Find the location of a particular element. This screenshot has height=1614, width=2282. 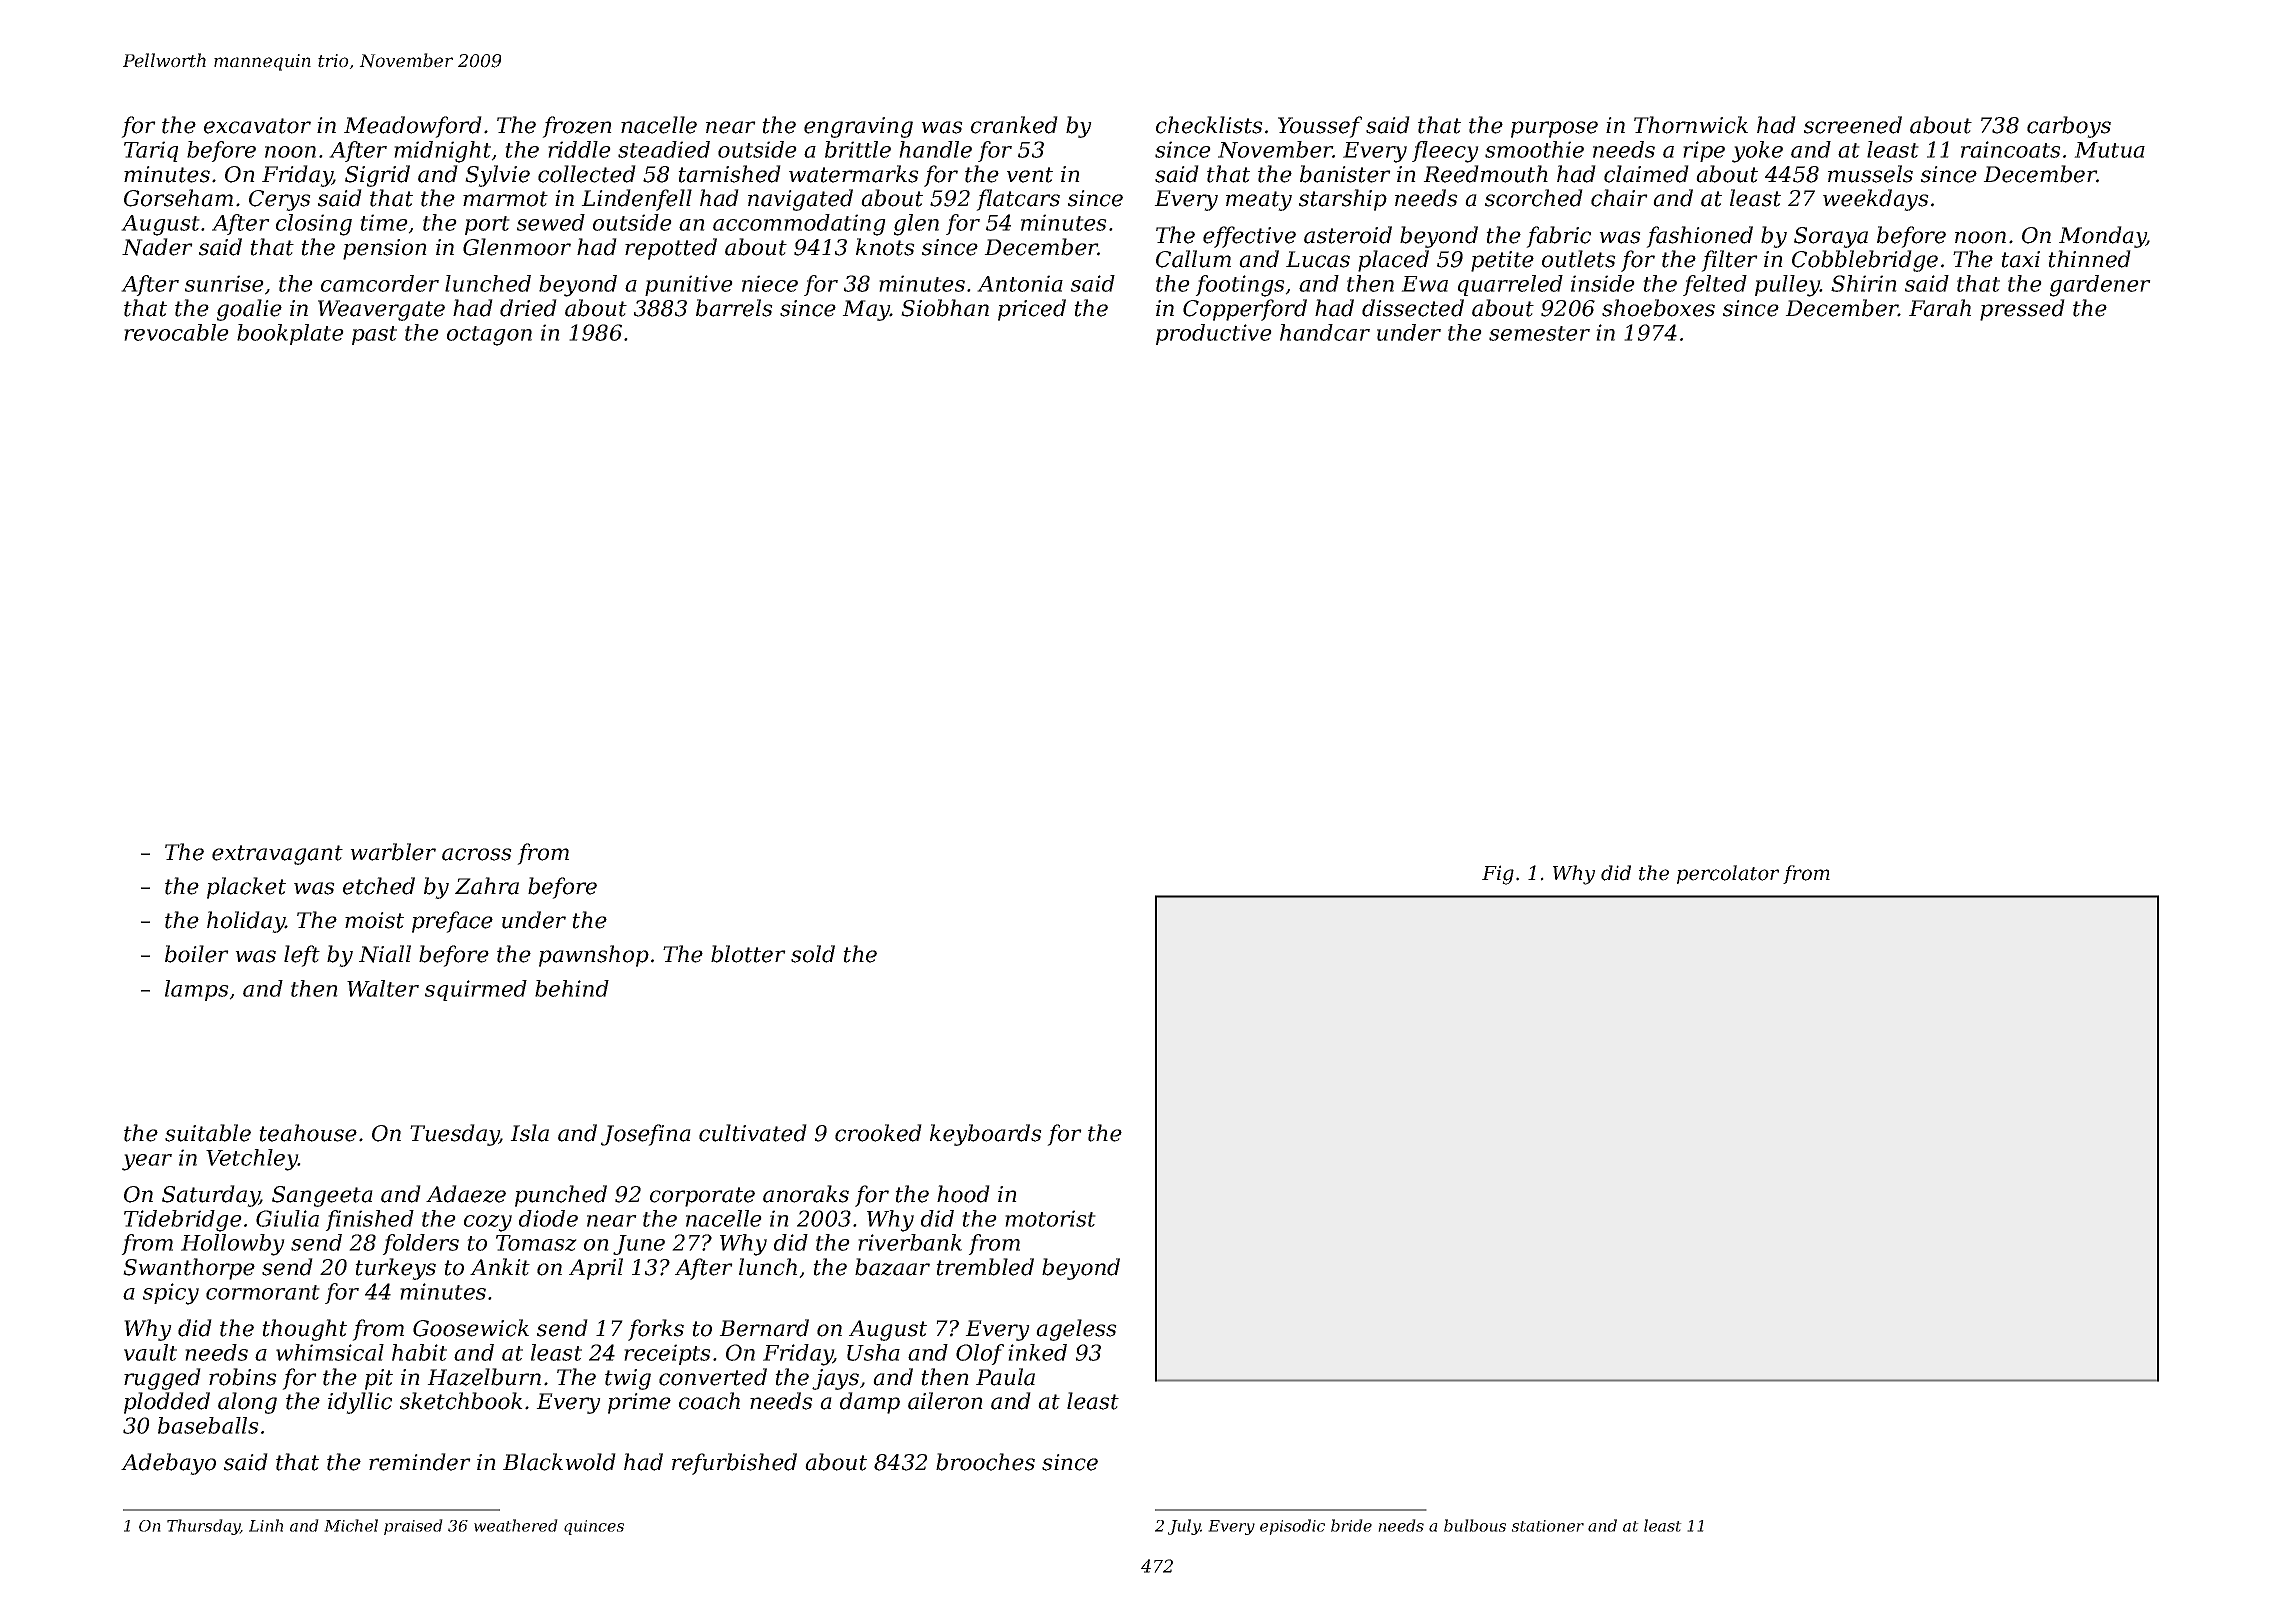

stationer is located at coordinates (1547, 1526).
